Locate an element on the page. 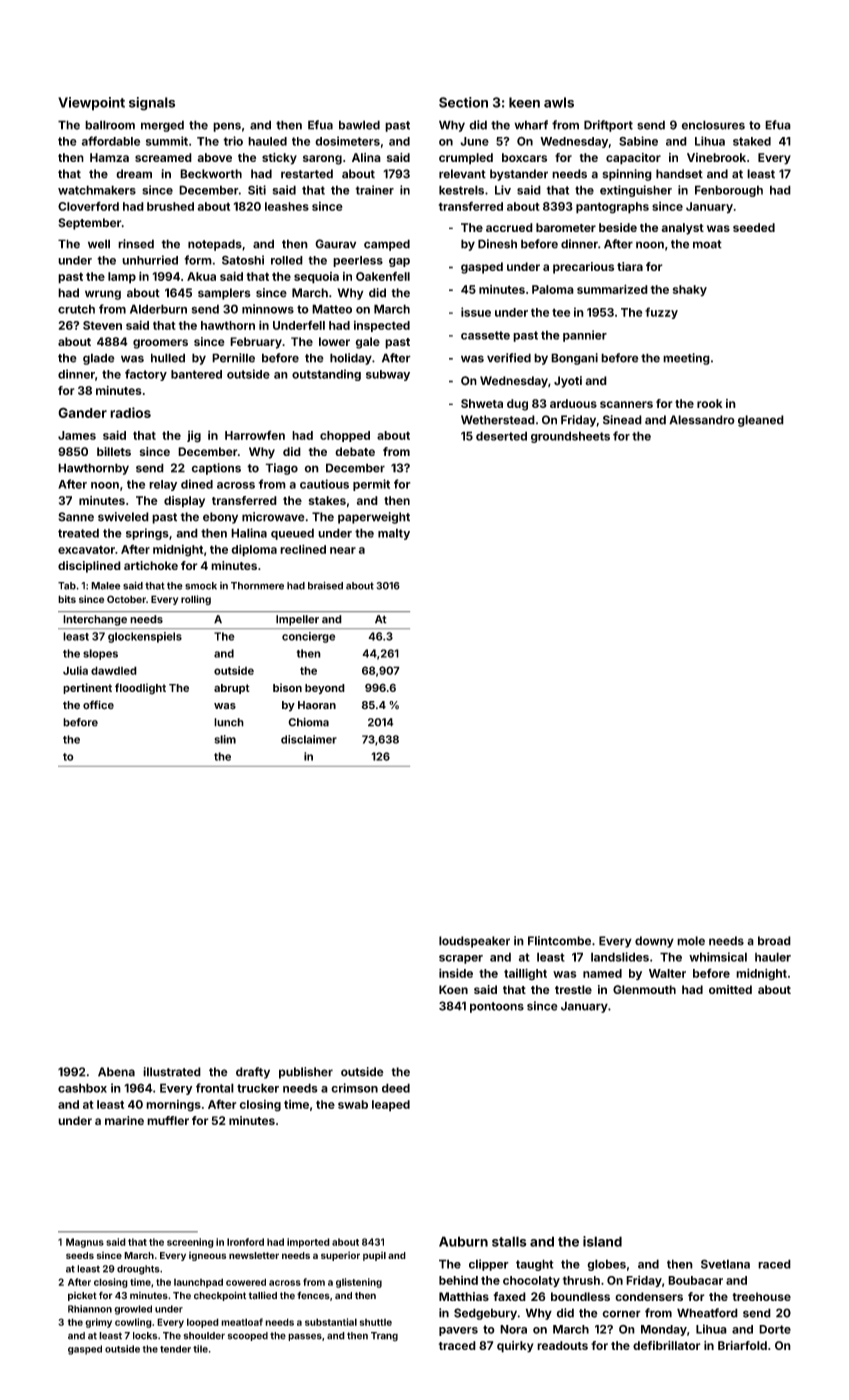  capacitor is located at coordinates (633, 159).
